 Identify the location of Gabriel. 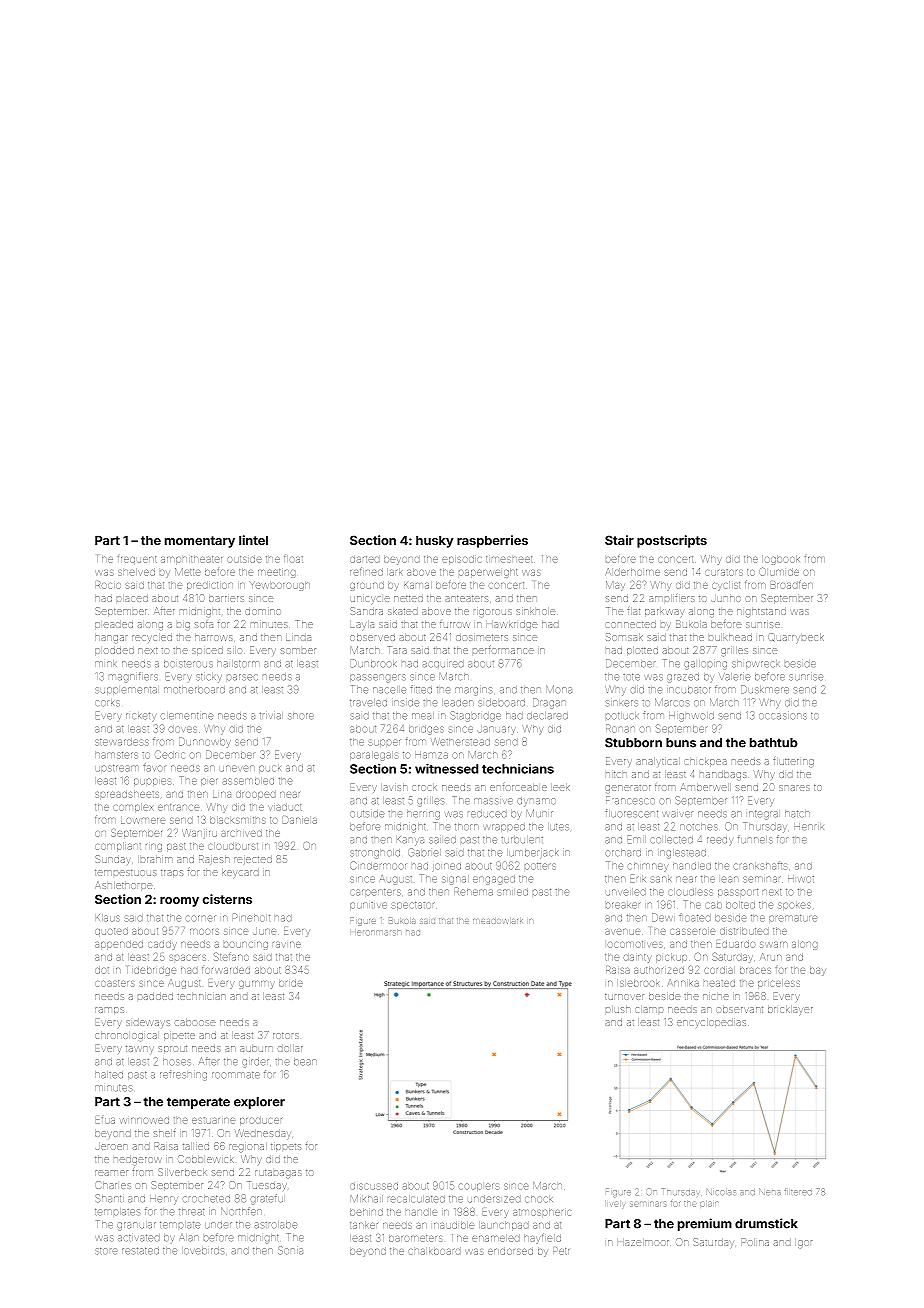
(424, 852).
